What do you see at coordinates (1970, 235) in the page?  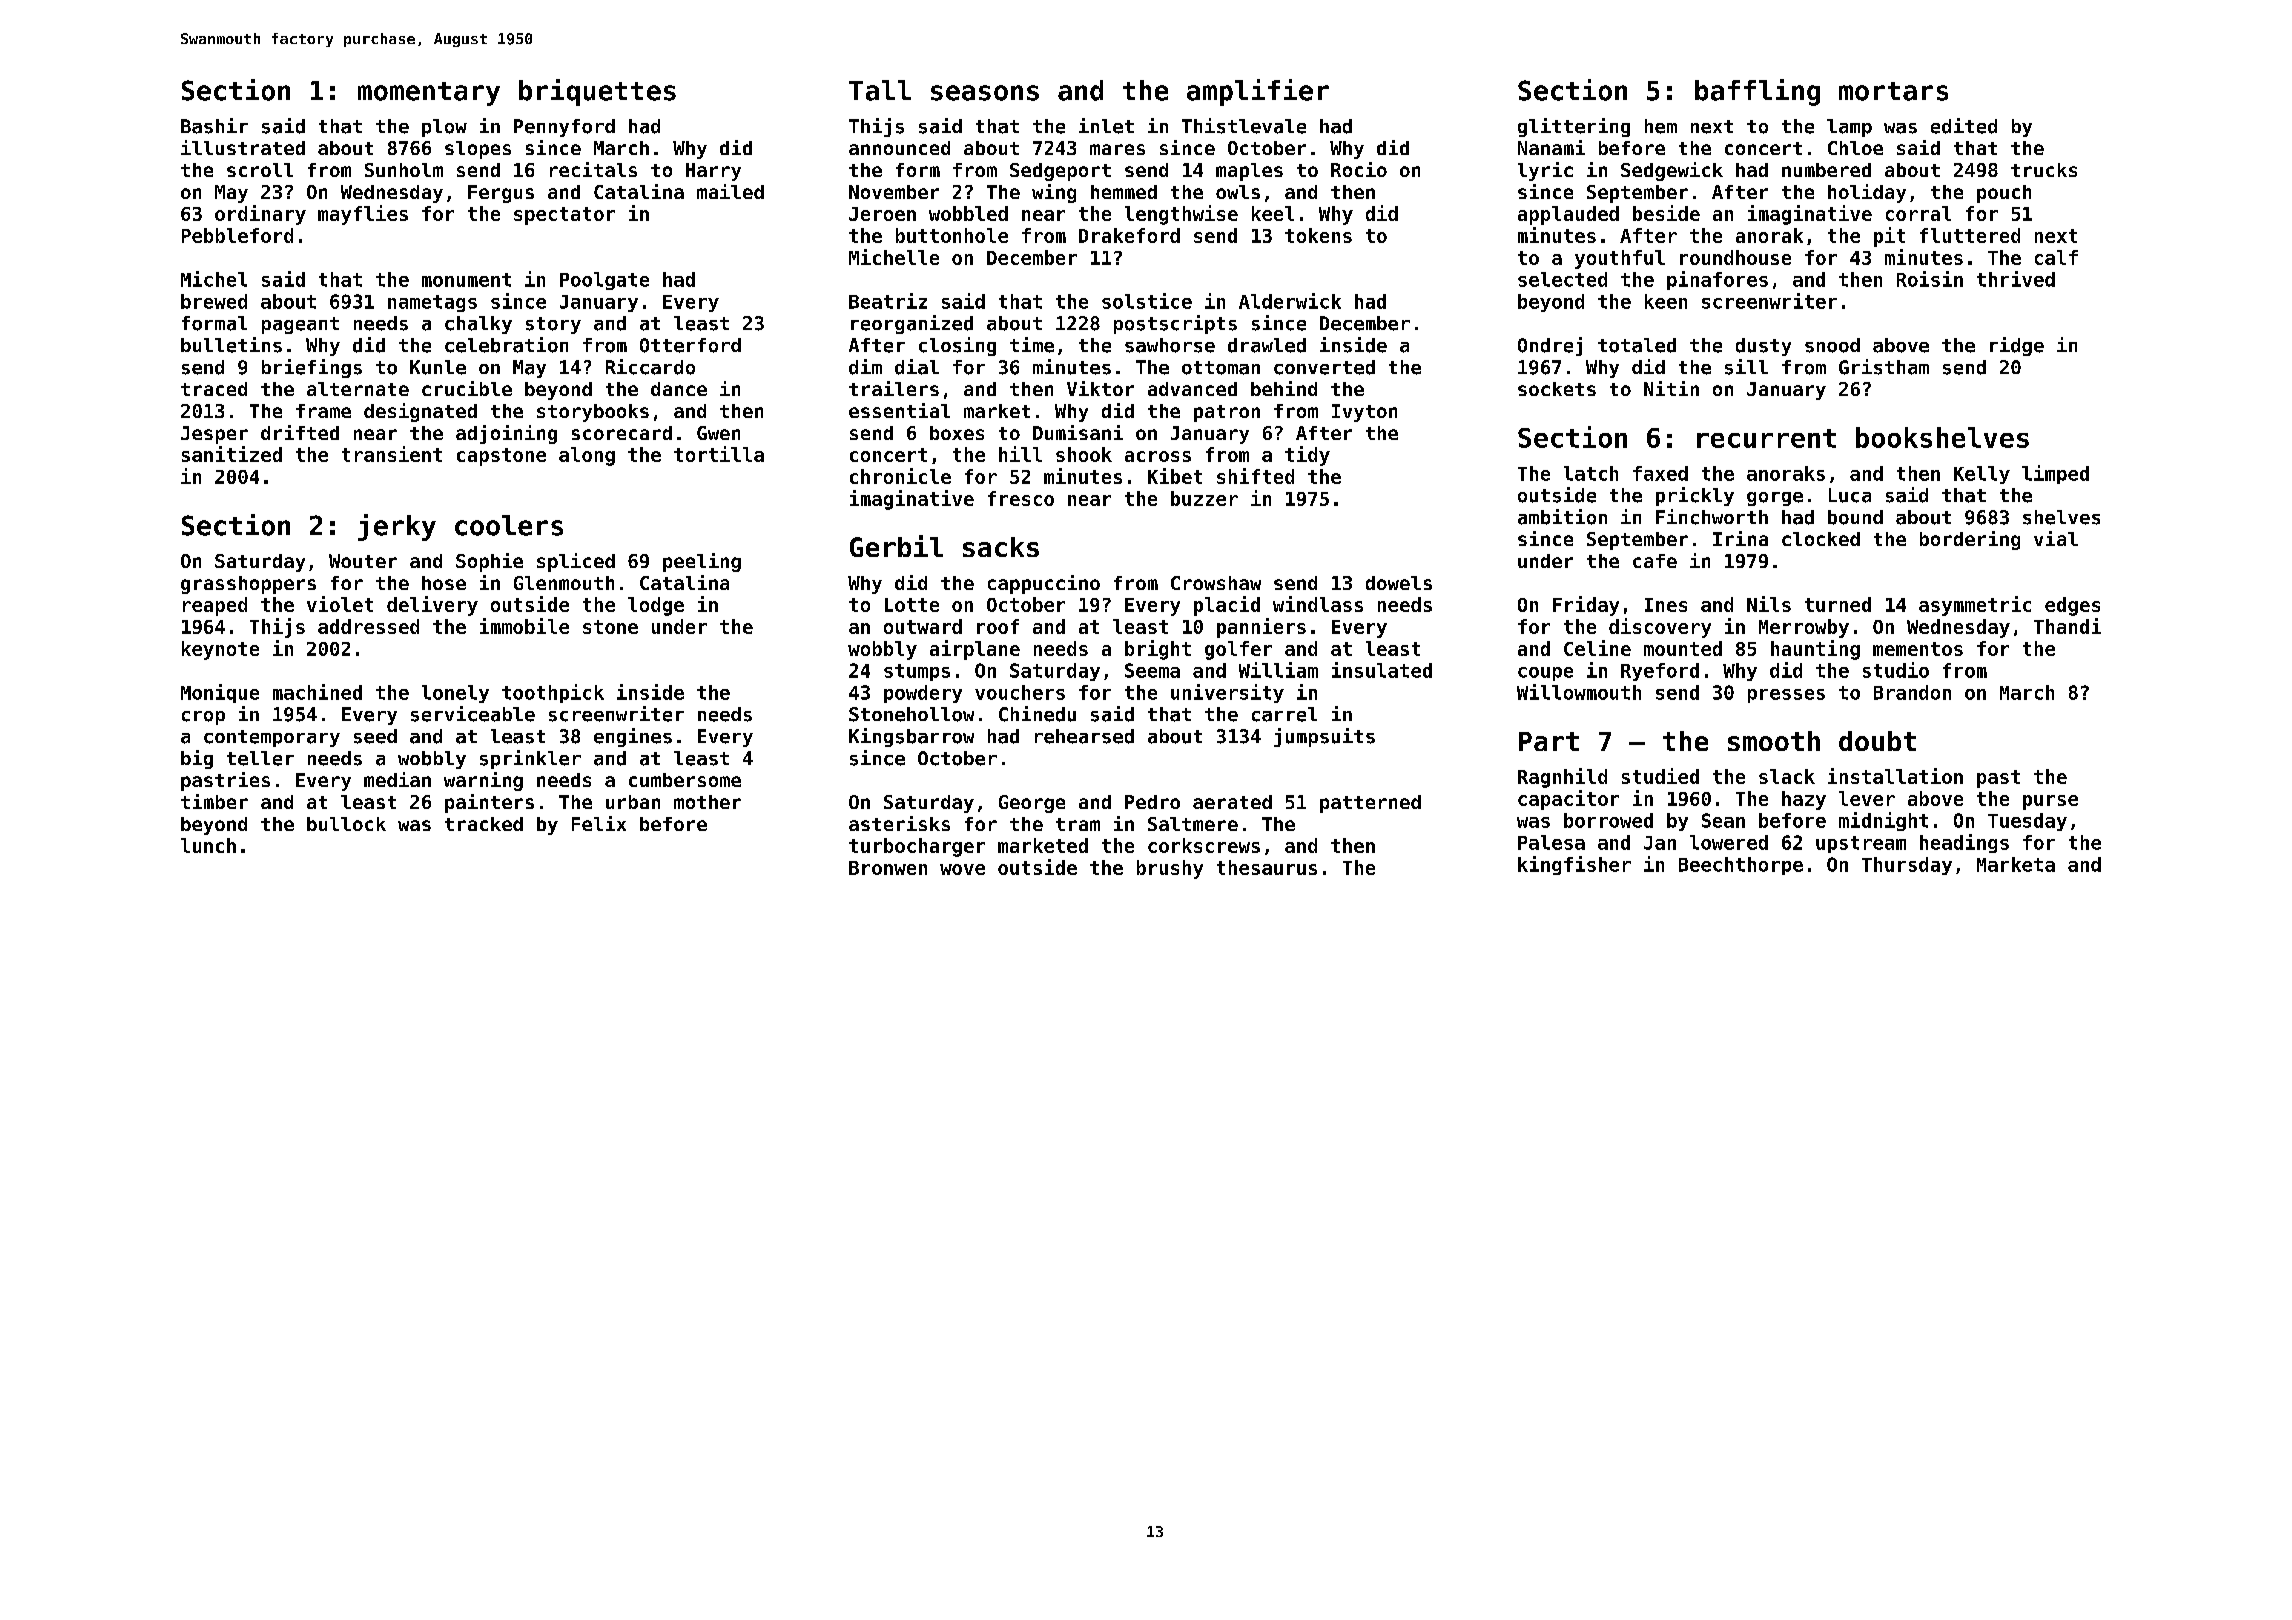 I see `fluttered` at bounding box center [1970, 235].
